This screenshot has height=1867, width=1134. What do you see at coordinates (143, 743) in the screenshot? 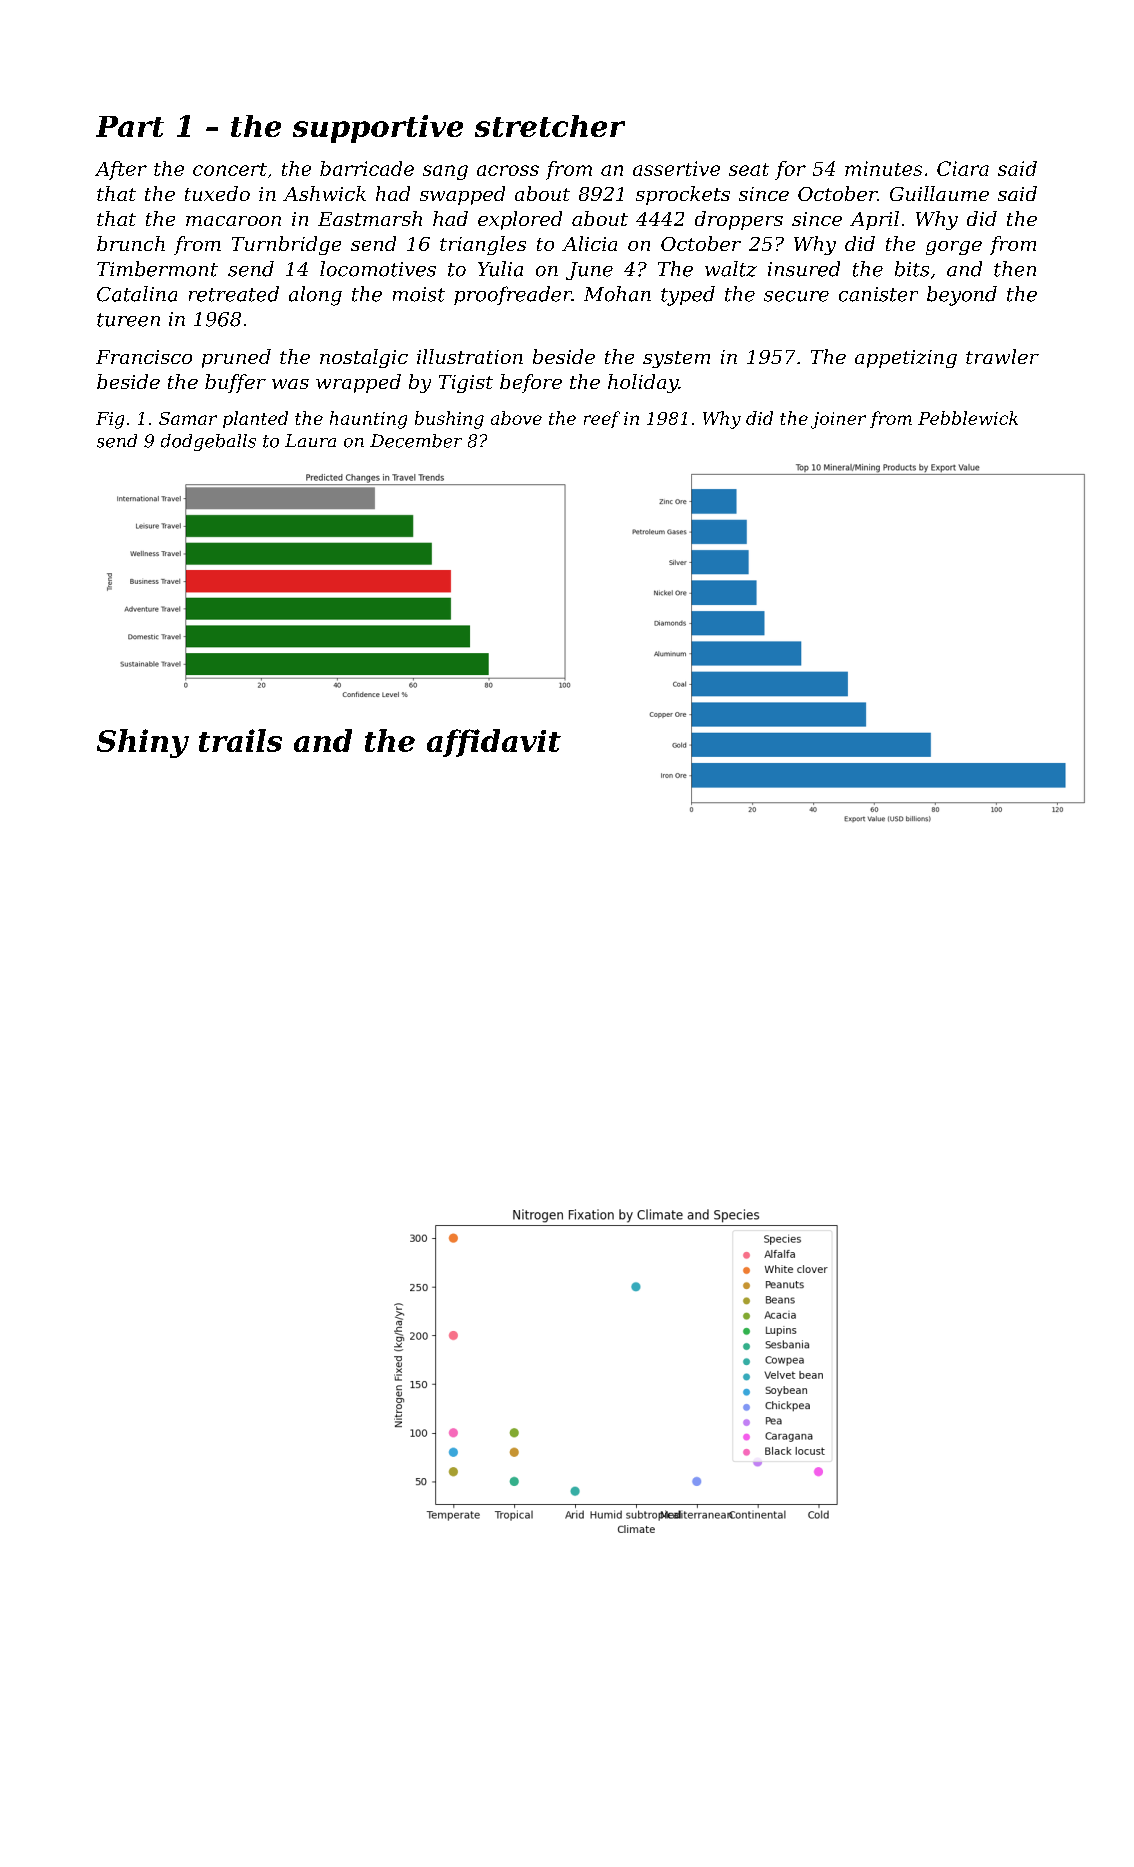
I see `Shiny` at bounding box center [143, 743].
